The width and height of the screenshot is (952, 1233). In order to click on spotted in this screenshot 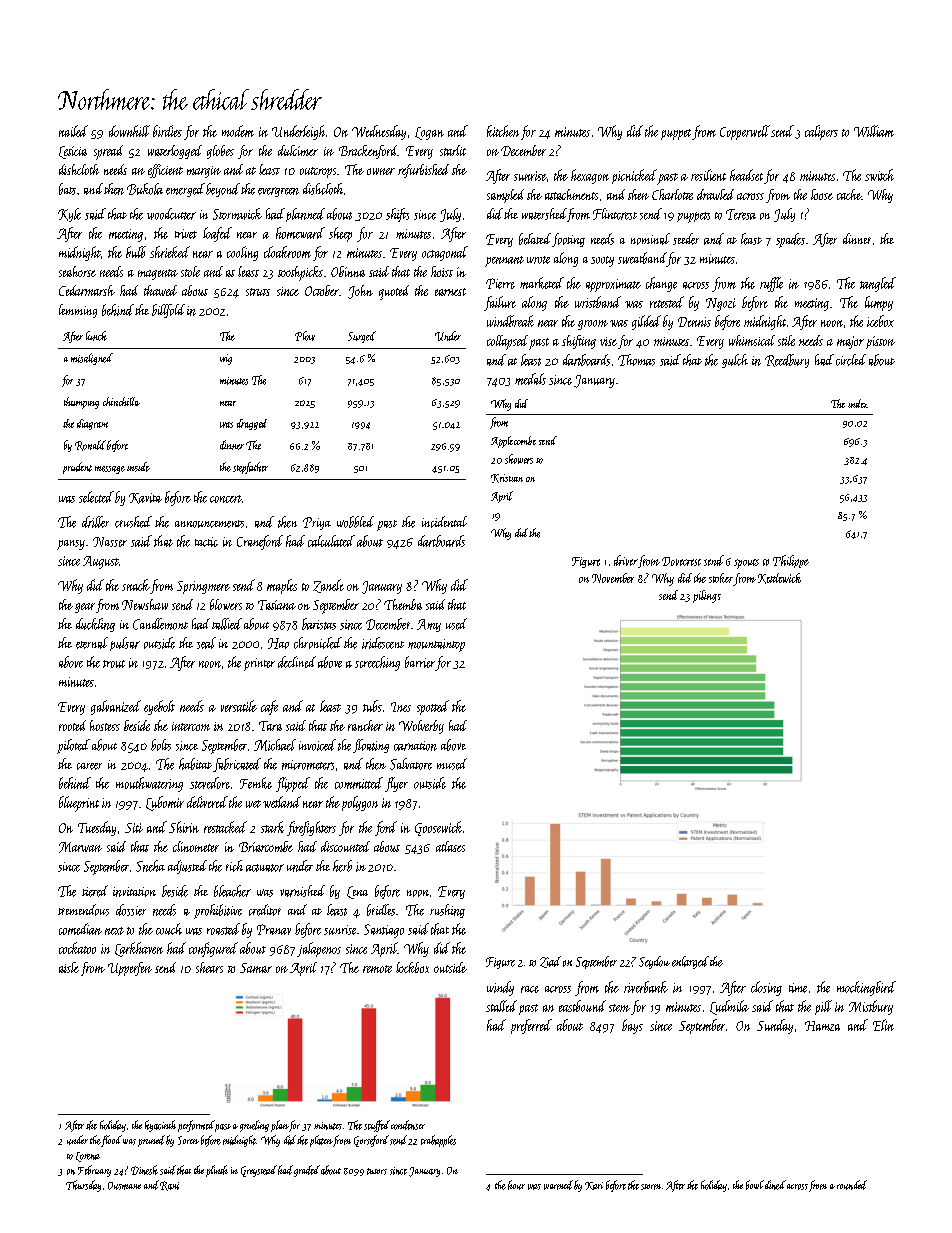, I will do `click(433, 707)`.
